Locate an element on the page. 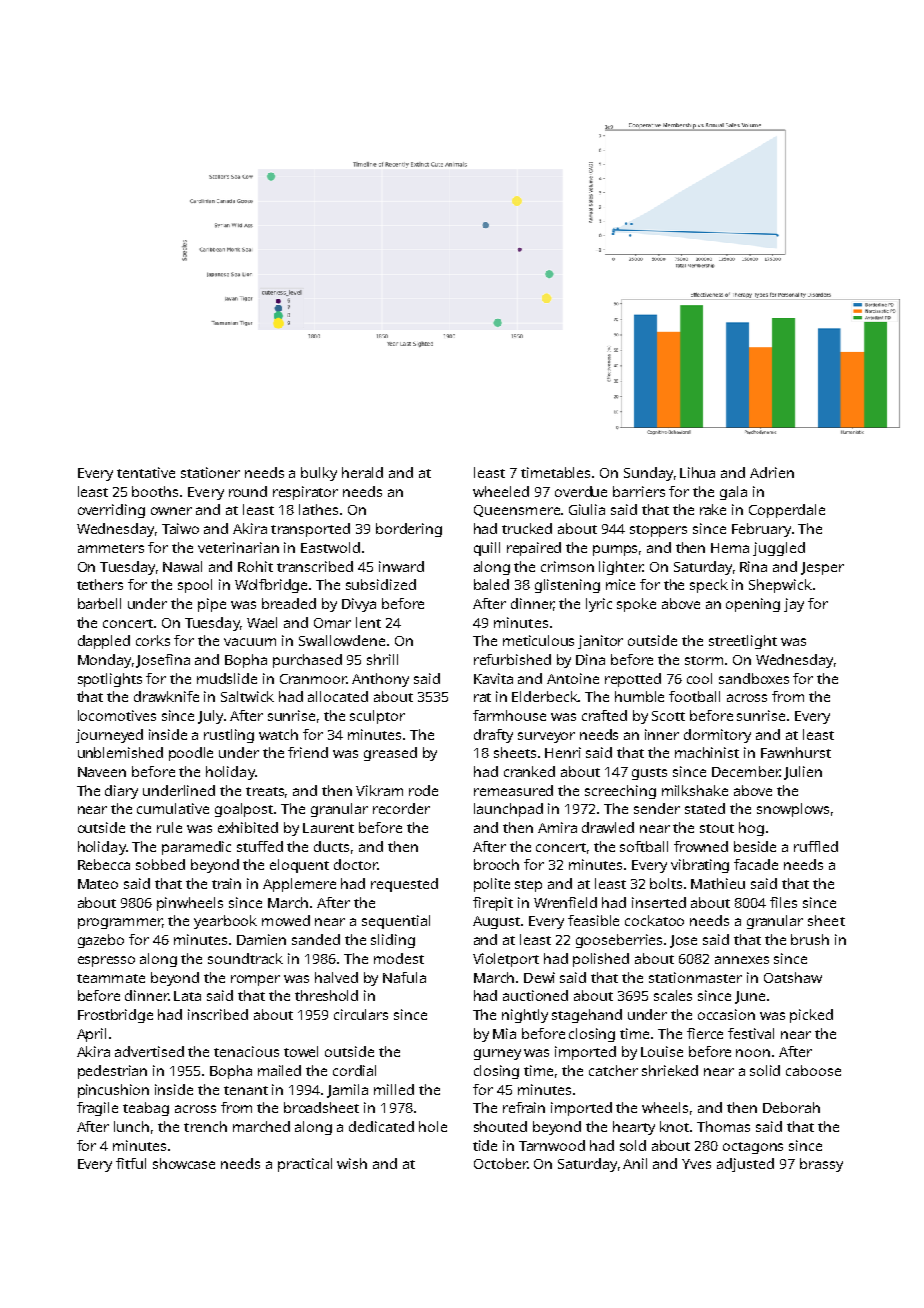  dappled is located at coordinates (104, 642).
